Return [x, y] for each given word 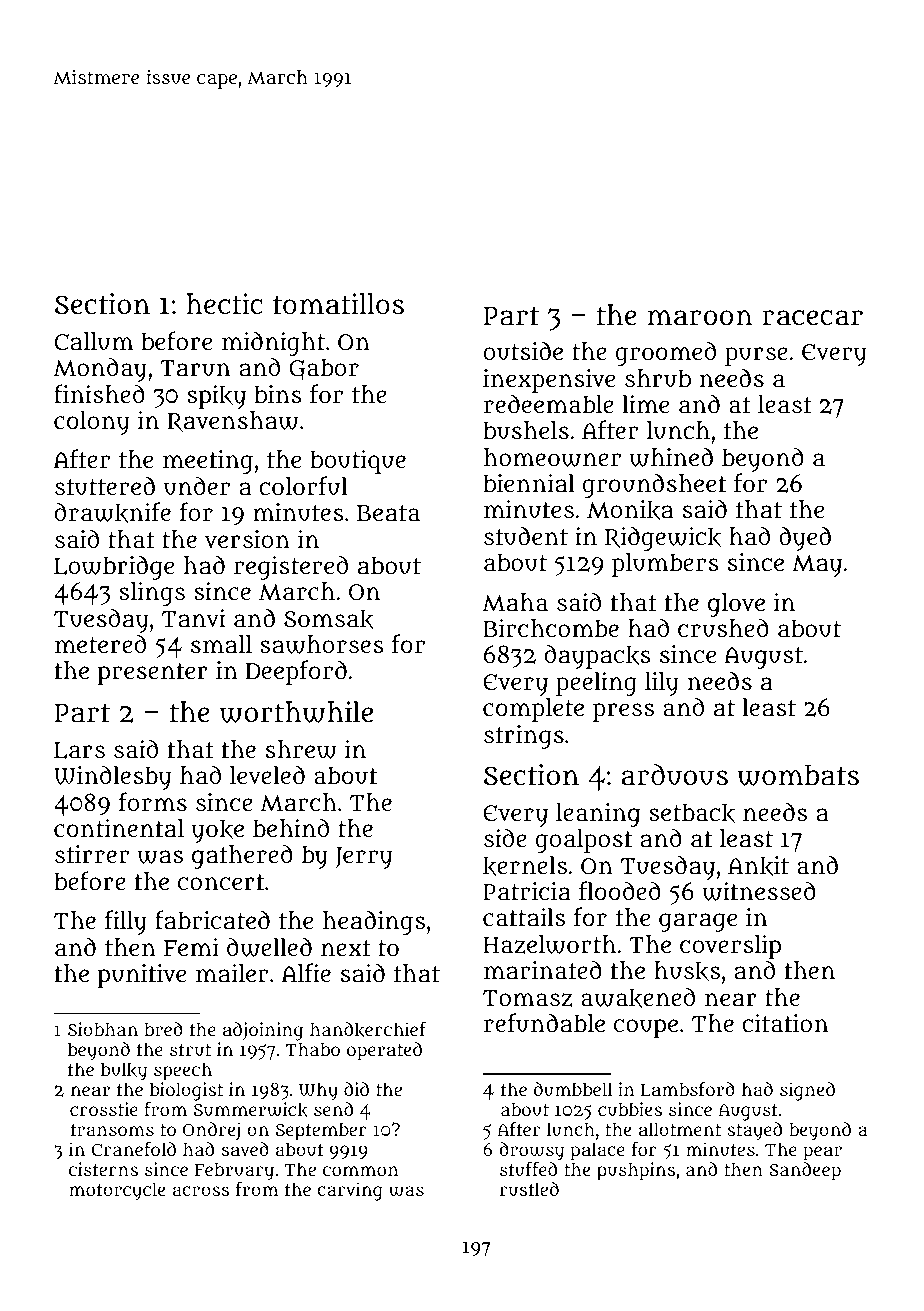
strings [524, 737]
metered [100, 643]
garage [698, 922]
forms [153, 801]
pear [822, 1153]
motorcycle [117, 1191]
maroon [699, 318]
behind [291, 828]
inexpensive [549, 381]
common [361, 1171]
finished [99, 393]
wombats [798, 775]
